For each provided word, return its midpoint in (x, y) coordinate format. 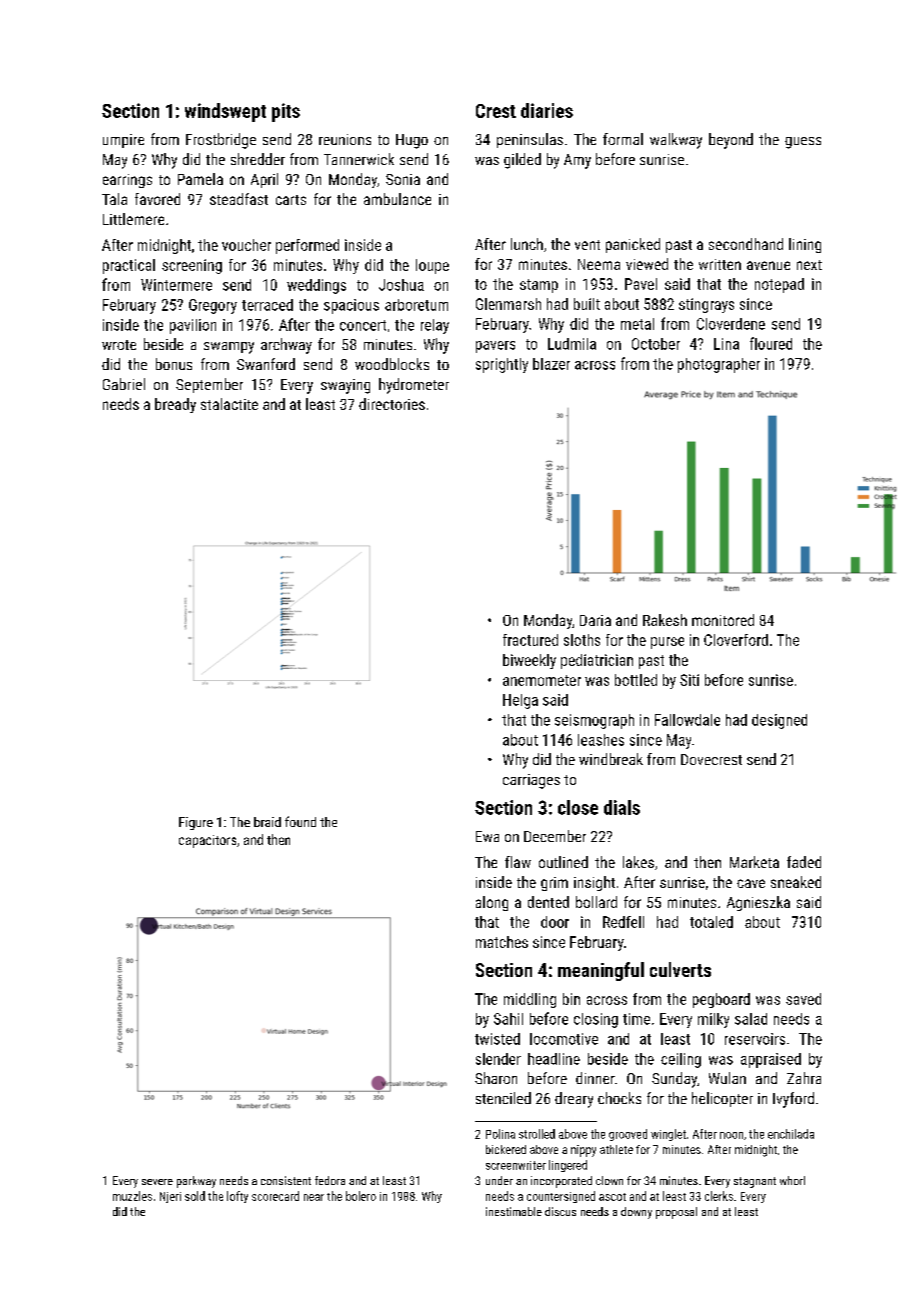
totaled (711, 922)
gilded (522, 161)
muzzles (132, 1196)
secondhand (746, 244)
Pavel (641, 284)
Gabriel (124, 384)
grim (554, 884)
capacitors (207, 841)
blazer (551, 364)
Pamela (200, 179)
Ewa (487, 836)
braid (267, 822)
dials (622, 807)
